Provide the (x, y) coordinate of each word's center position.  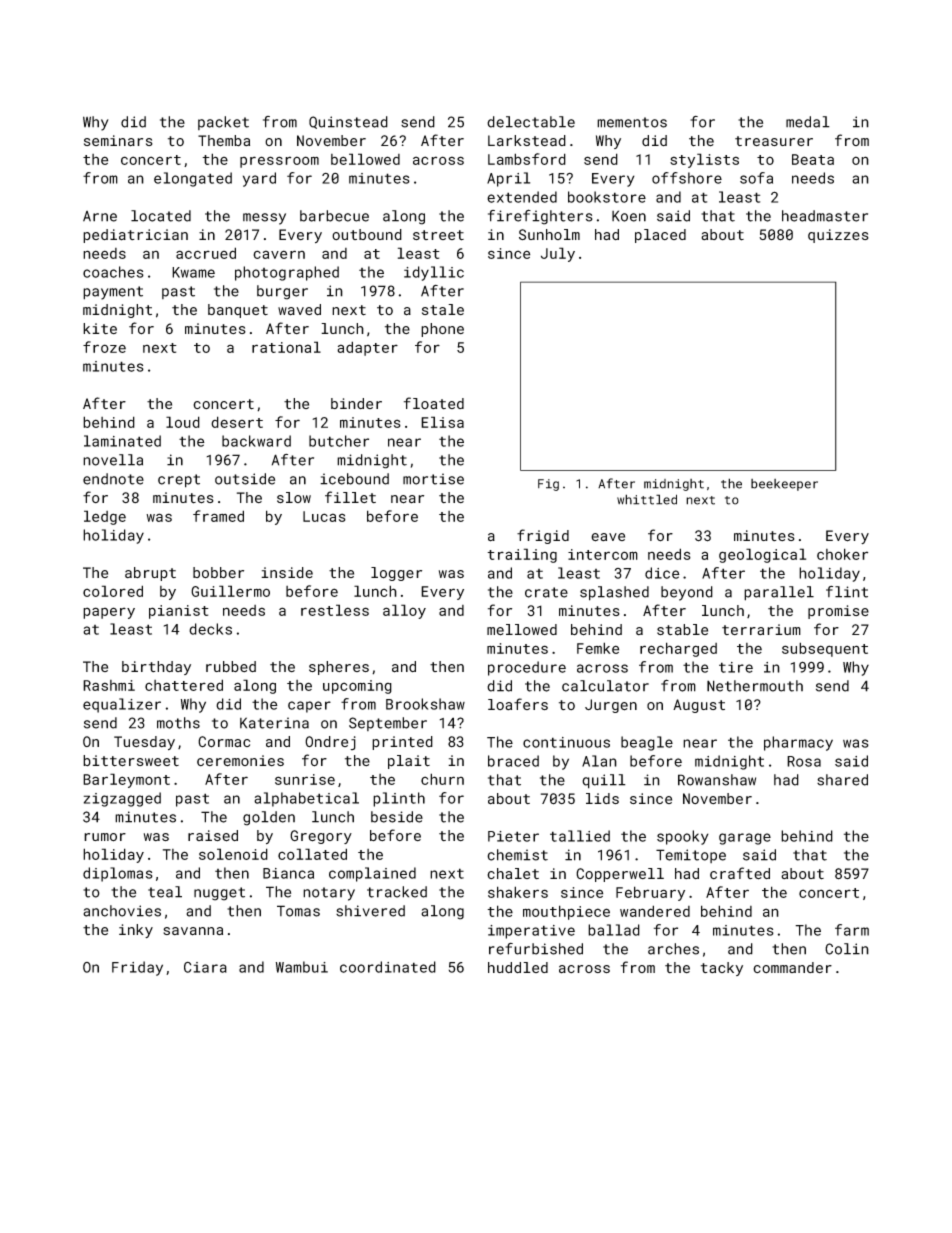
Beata (813, 159)
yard (259, 179)
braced (513, 761)
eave (608, 537)
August (699, 706)
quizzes (838, 236)
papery (109, 613)
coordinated (388, 967)
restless (335, 610)
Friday (137, 968)
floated (434, 403)
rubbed (231, 666)
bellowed (365, 159)
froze (104, 347)
